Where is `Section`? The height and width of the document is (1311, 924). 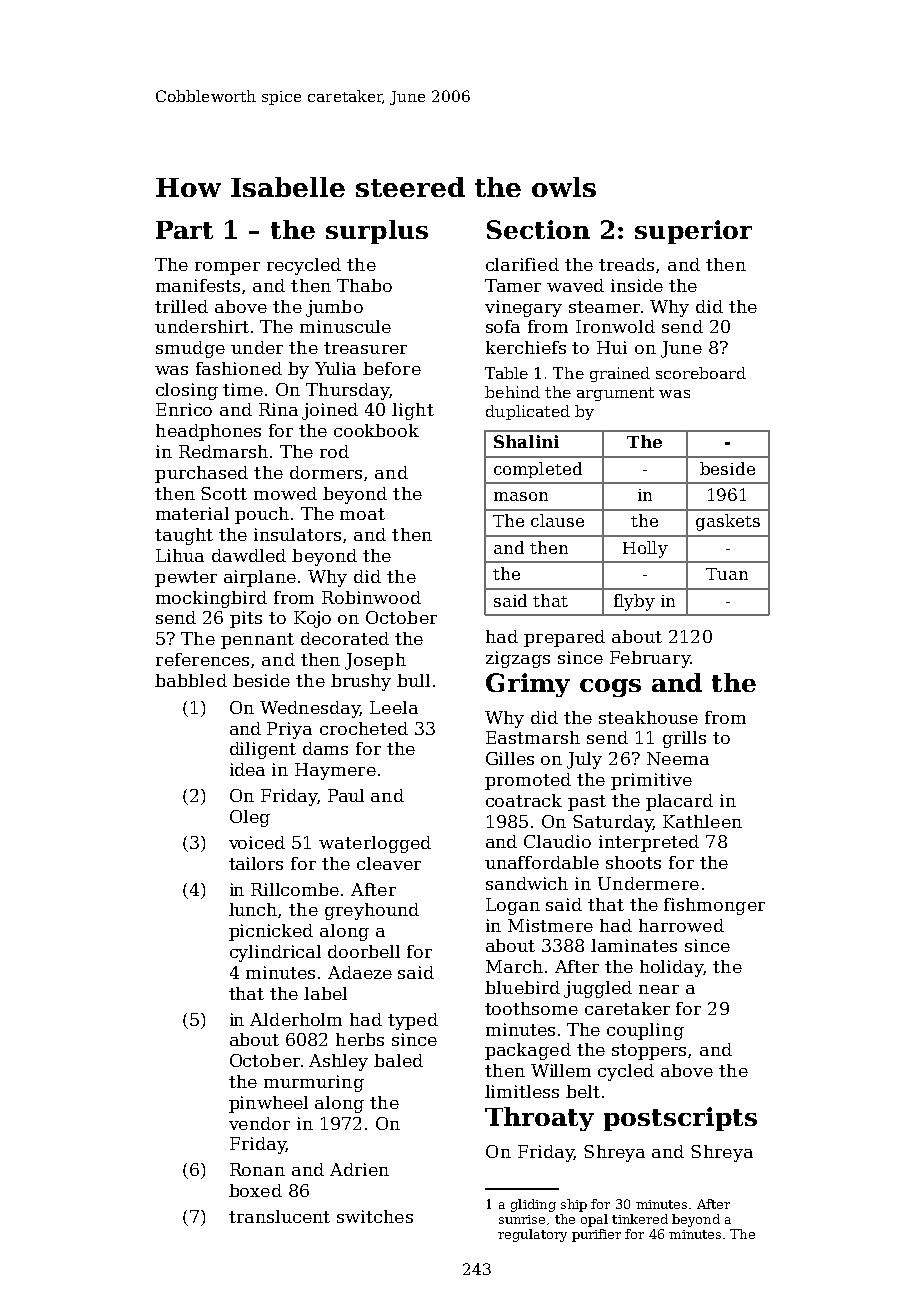
Section is located at coordinates (538, 229).
